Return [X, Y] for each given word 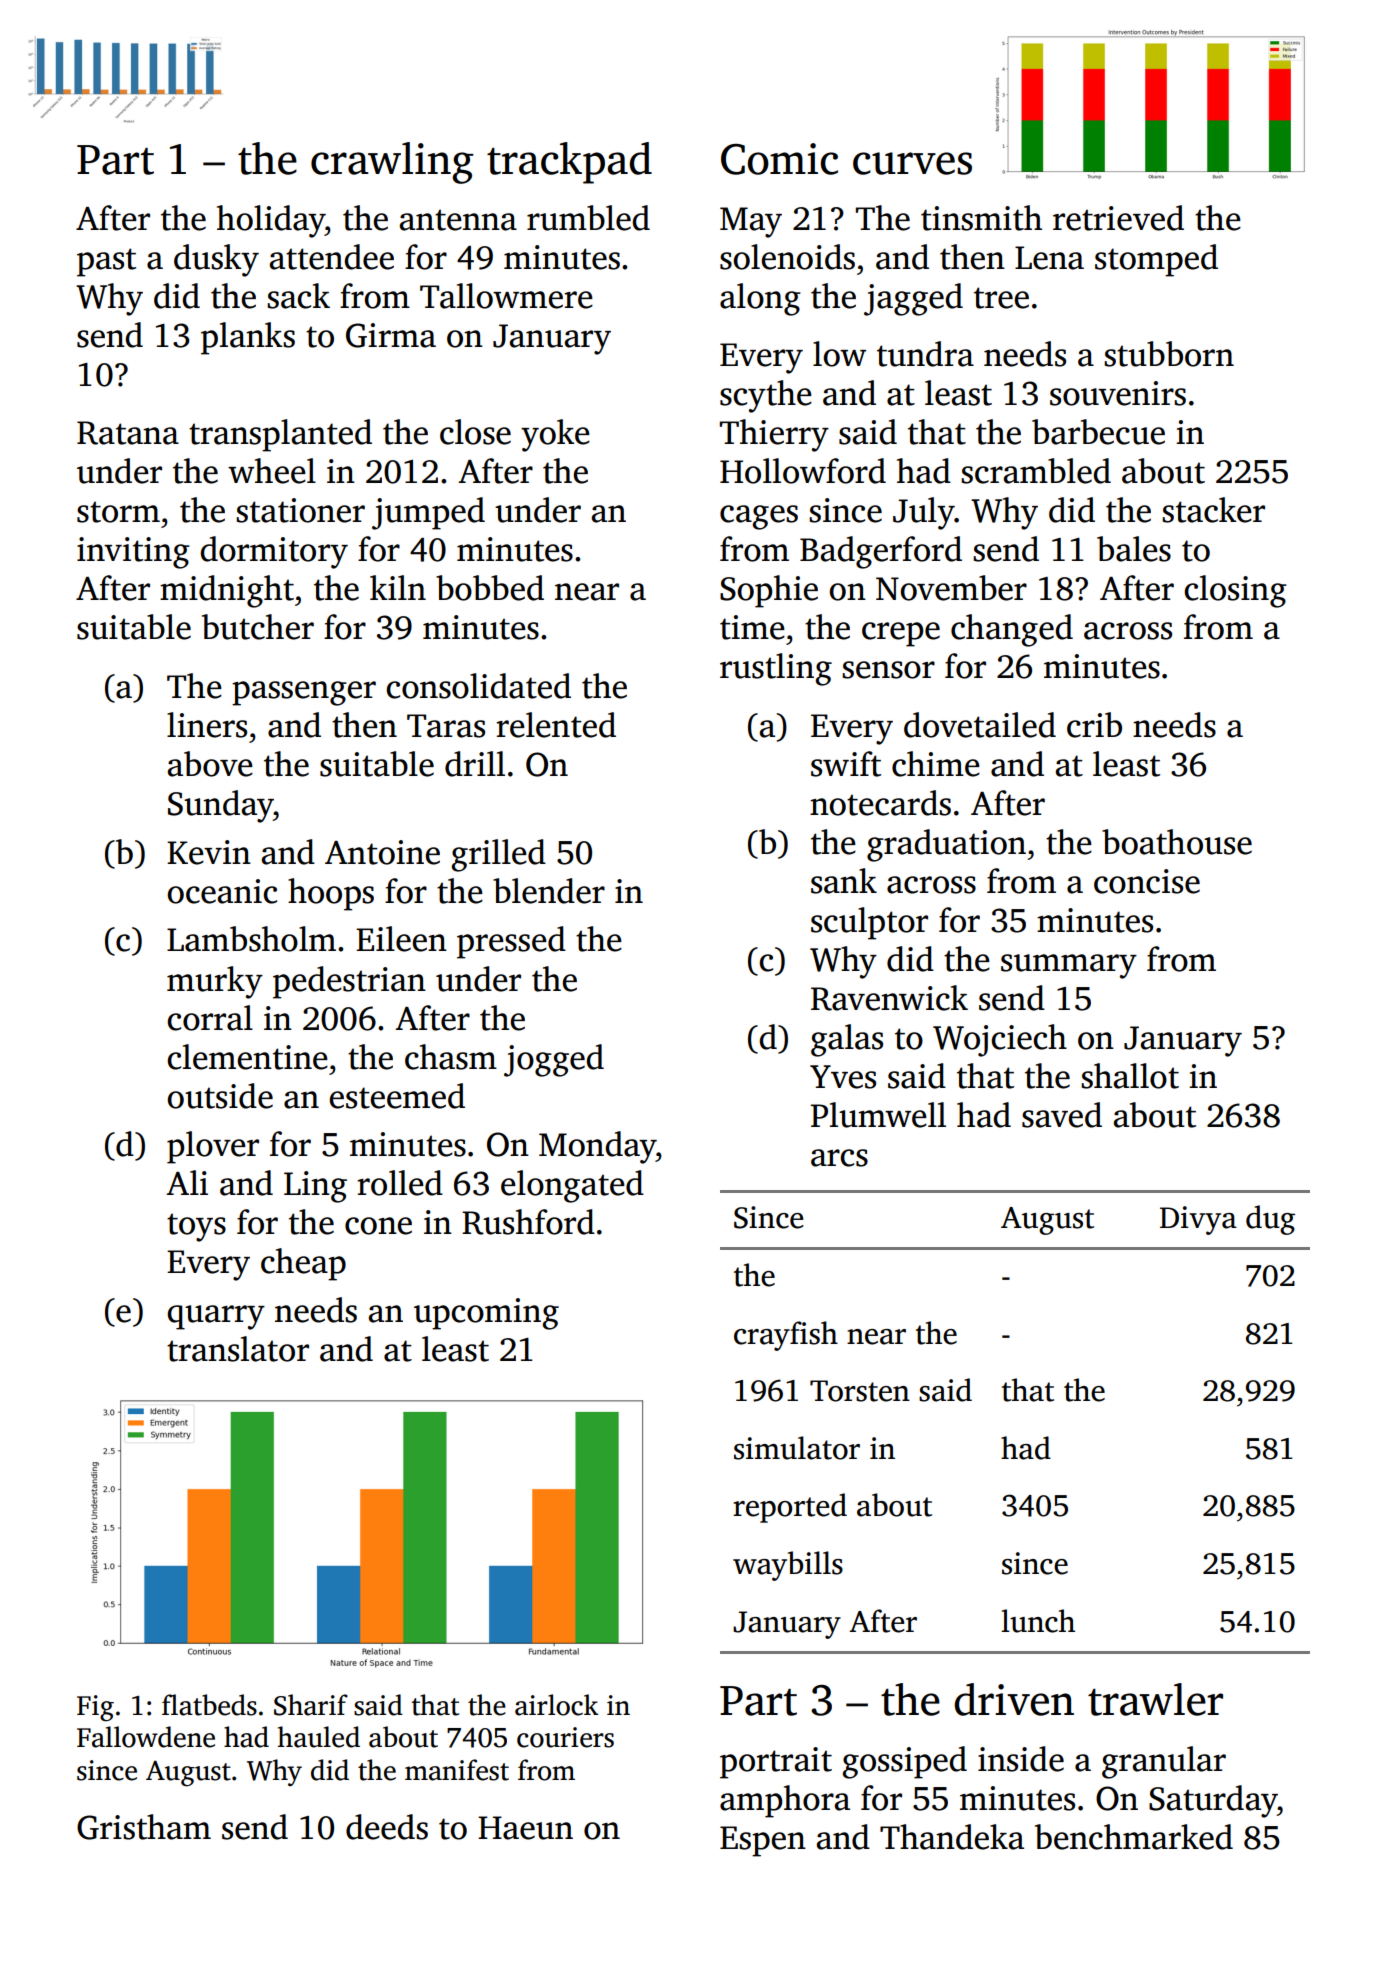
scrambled [1036, 471]
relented [556, 725]
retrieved [1118, 218]
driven [1014, 1699]
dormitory [274, 552]
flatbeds [209, 1705]
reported [790, 1508]
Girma [391, 335]
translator [238, 1349]
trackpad [569, 163]
